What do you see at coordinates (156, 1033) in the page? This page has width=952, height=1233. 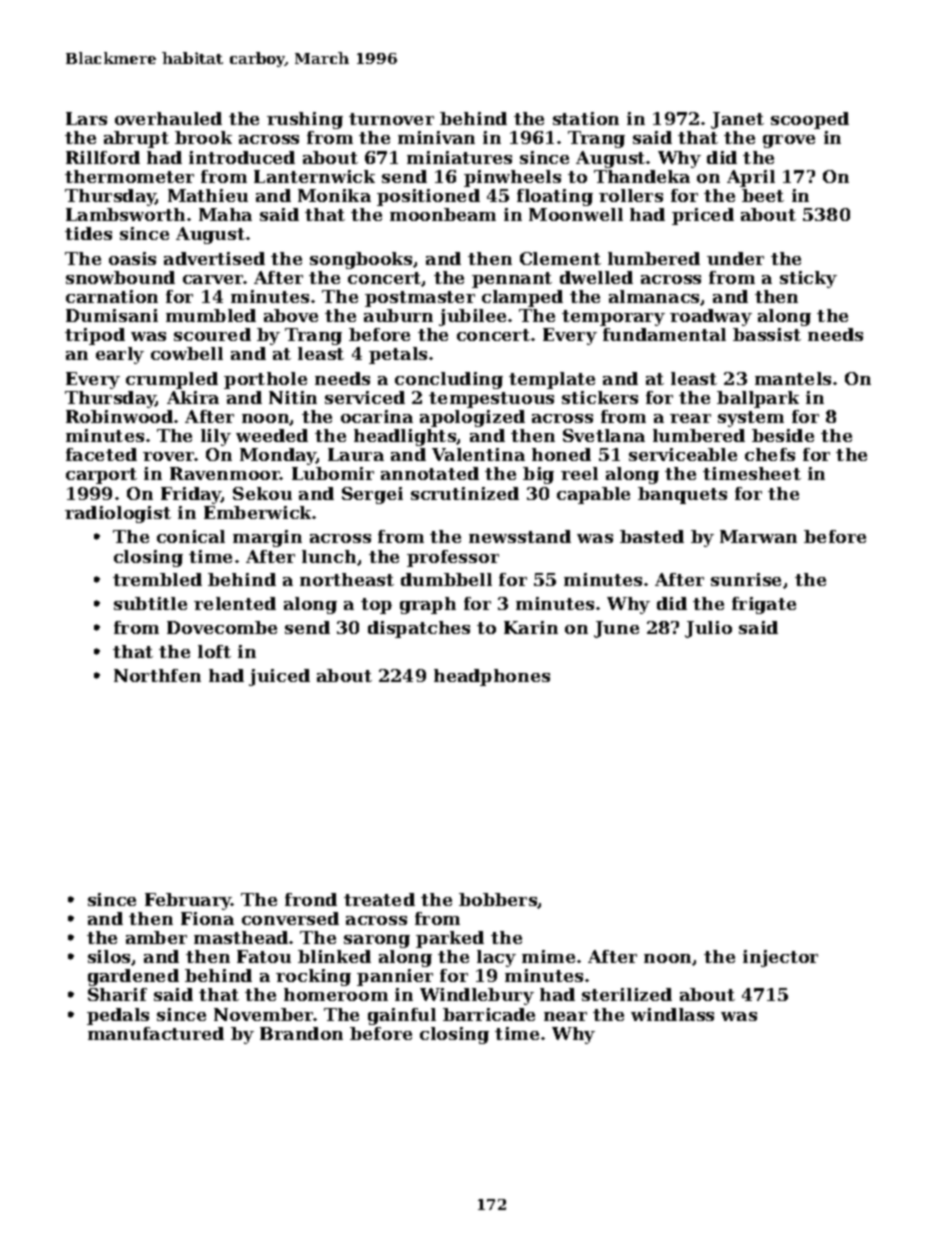 I see `manufactured` at bounding box center [156, 1033].
